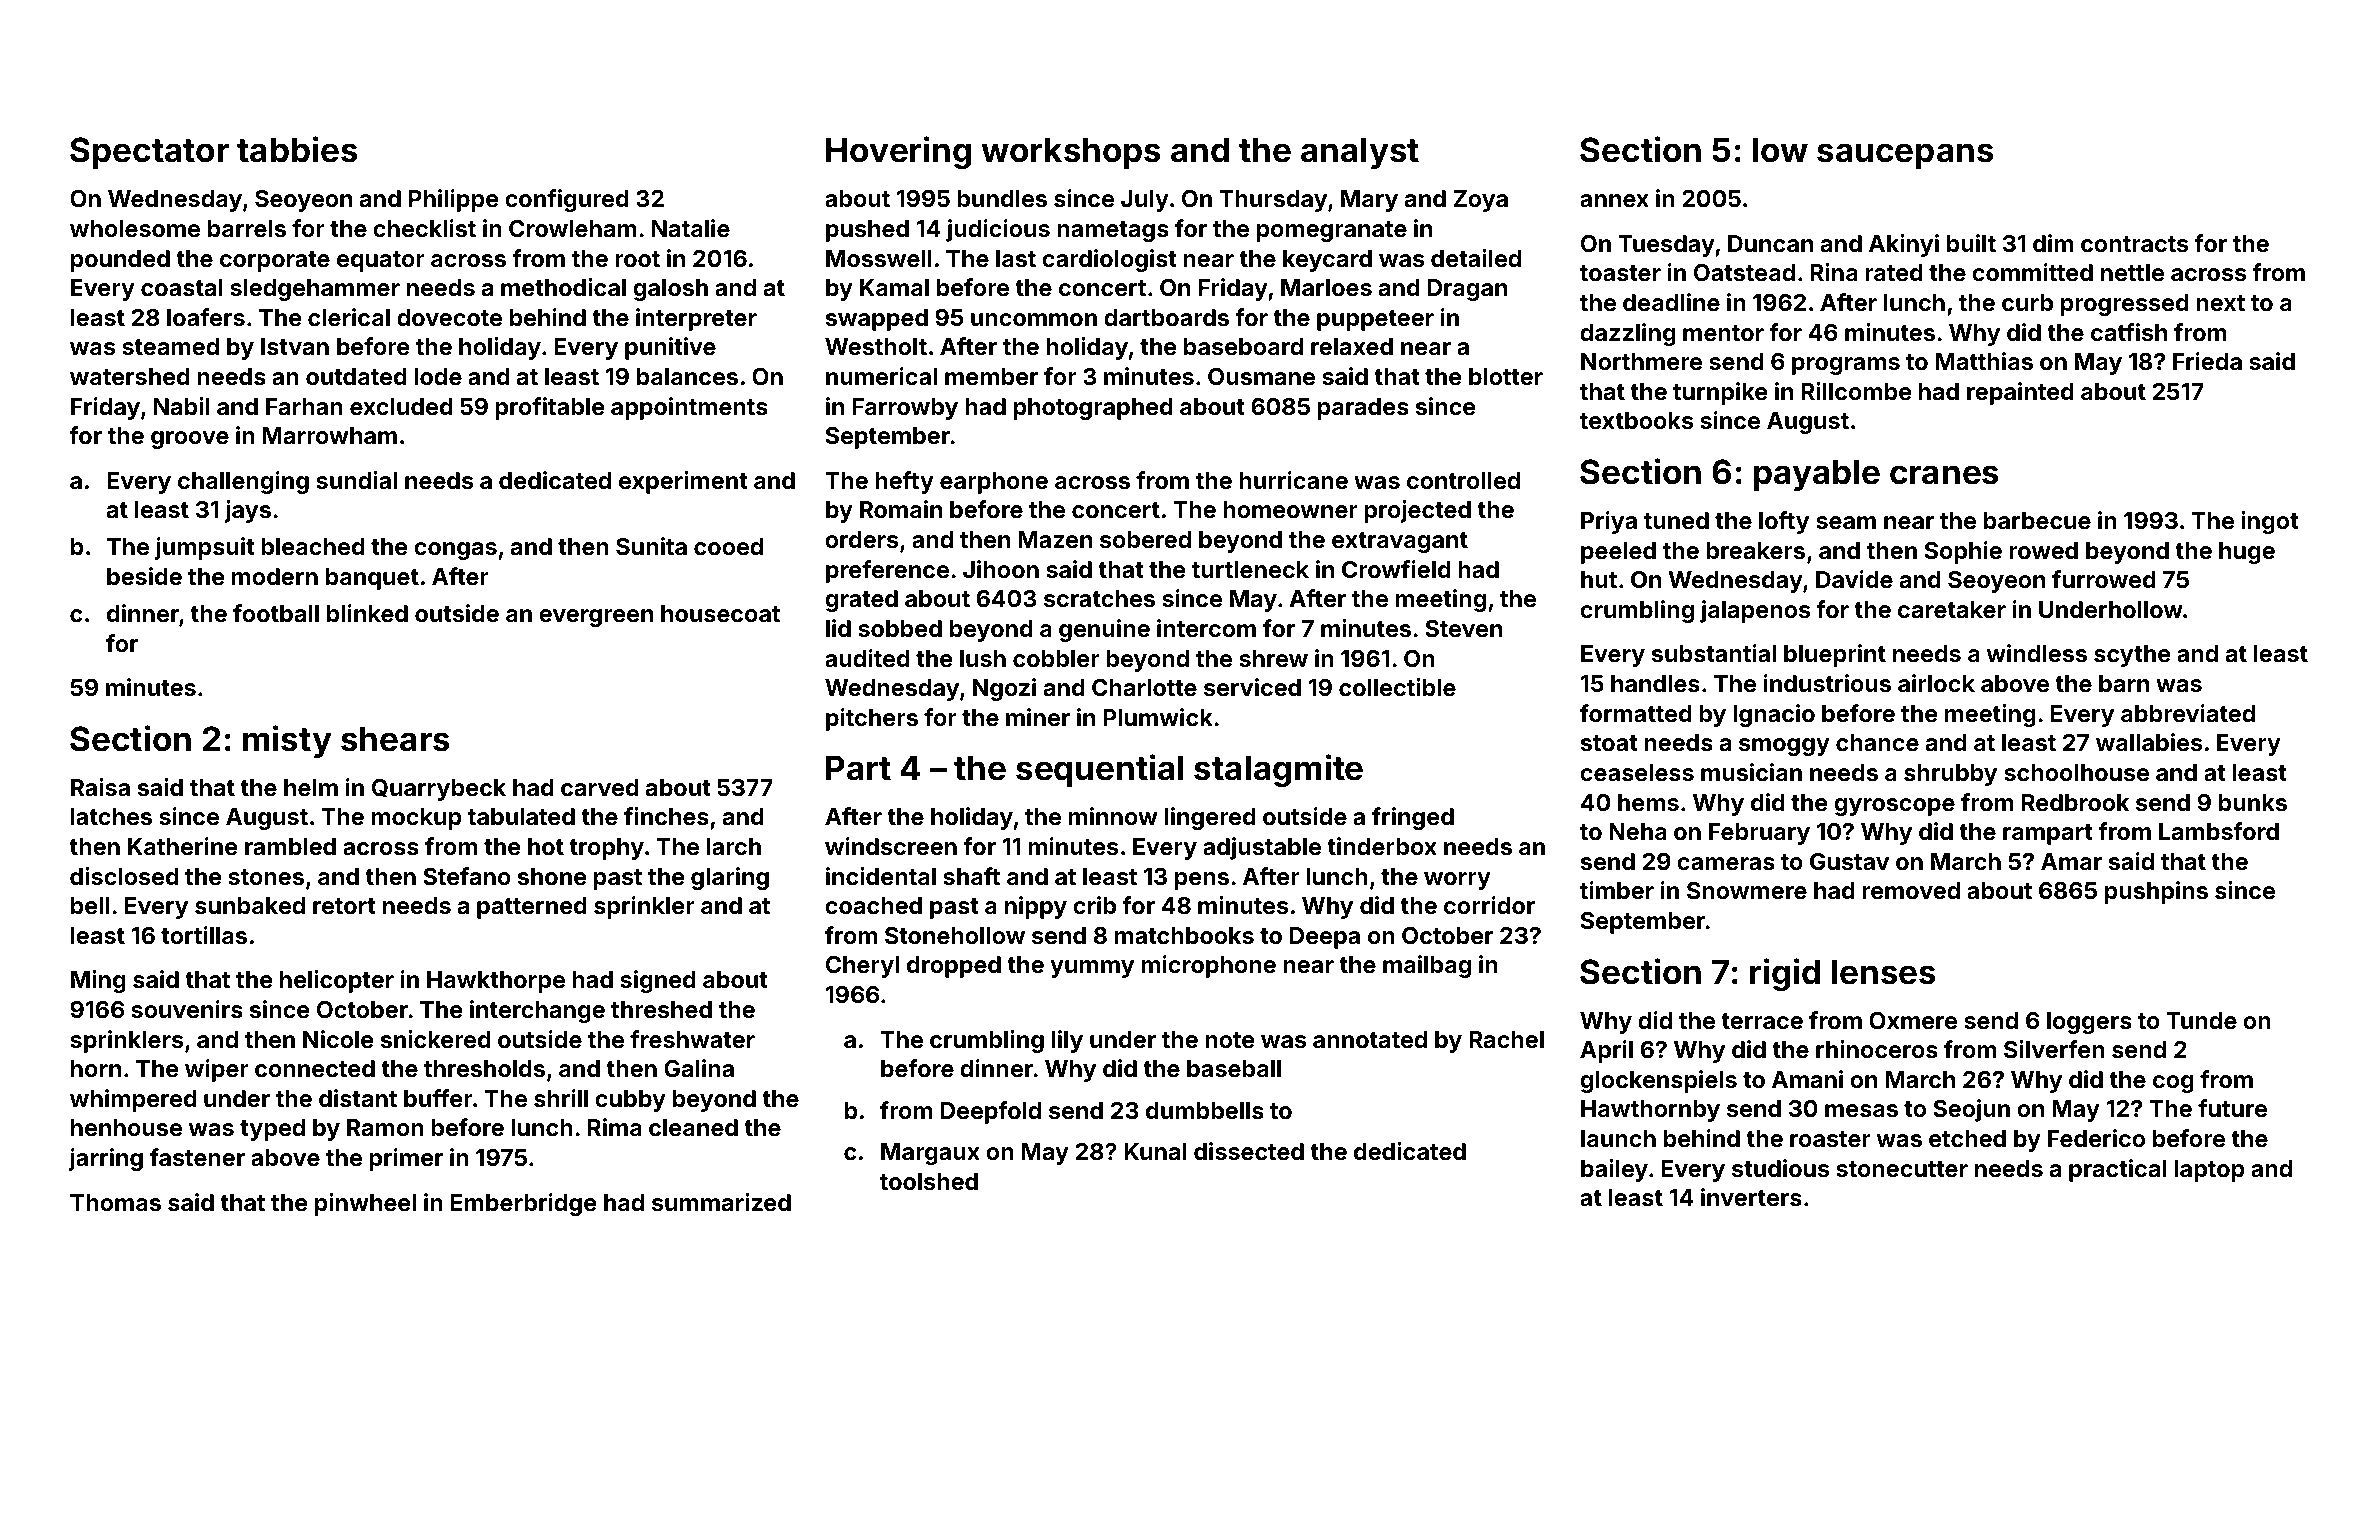 The height and width of the screenshot is (1540, 2380). Describe the element at coordinates (930, 1154) in the screenshot. I see `Margaux` at that location.
